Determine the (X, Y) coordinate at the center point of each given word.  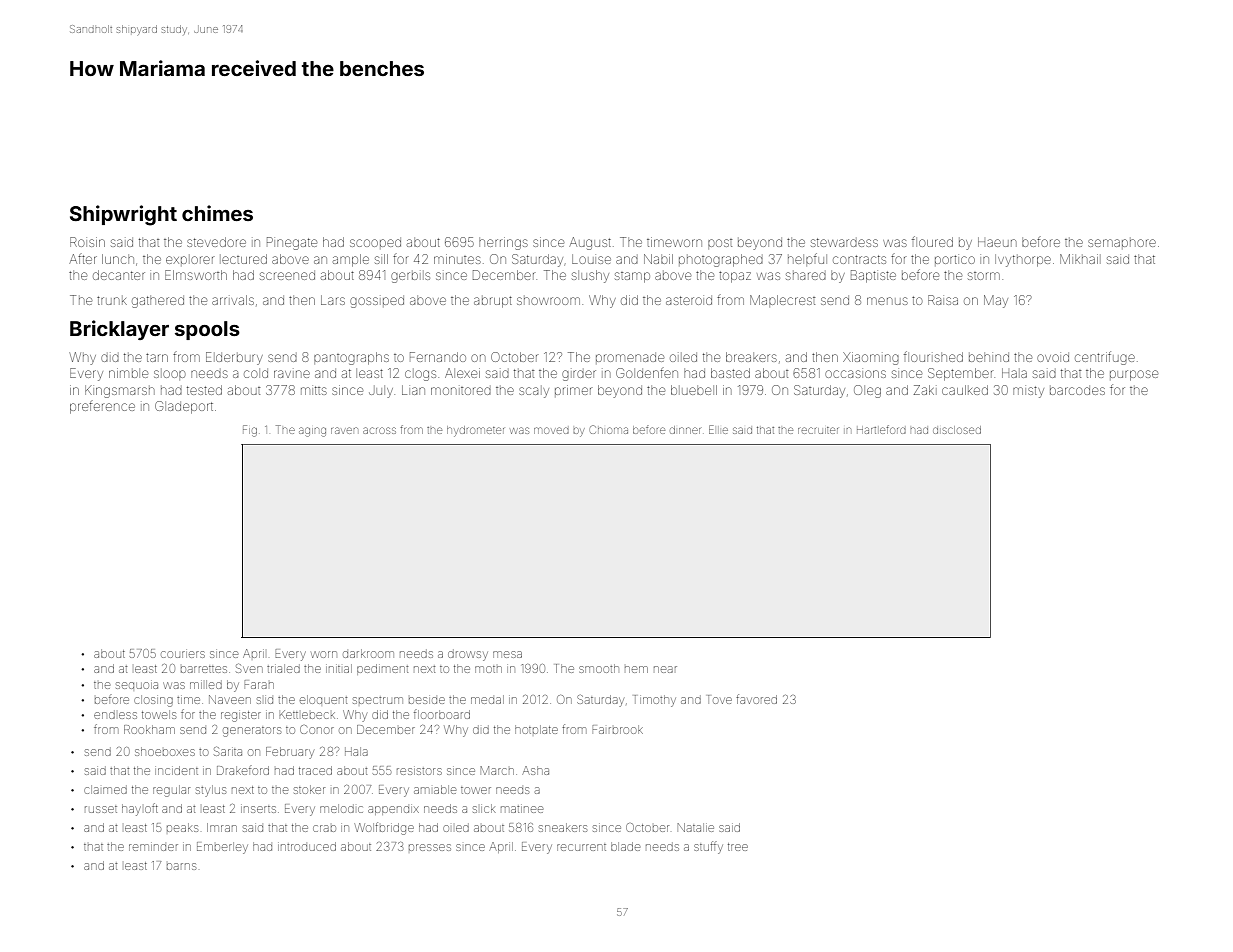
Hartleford (881, 429)
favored (756, 699)
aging (312, 432)
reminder (153, 847)
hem (636, 669)
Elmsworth (196, 275)
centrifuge (1105, 358)
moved (551, 430)
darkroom (368, 653)
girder (579, 375)
